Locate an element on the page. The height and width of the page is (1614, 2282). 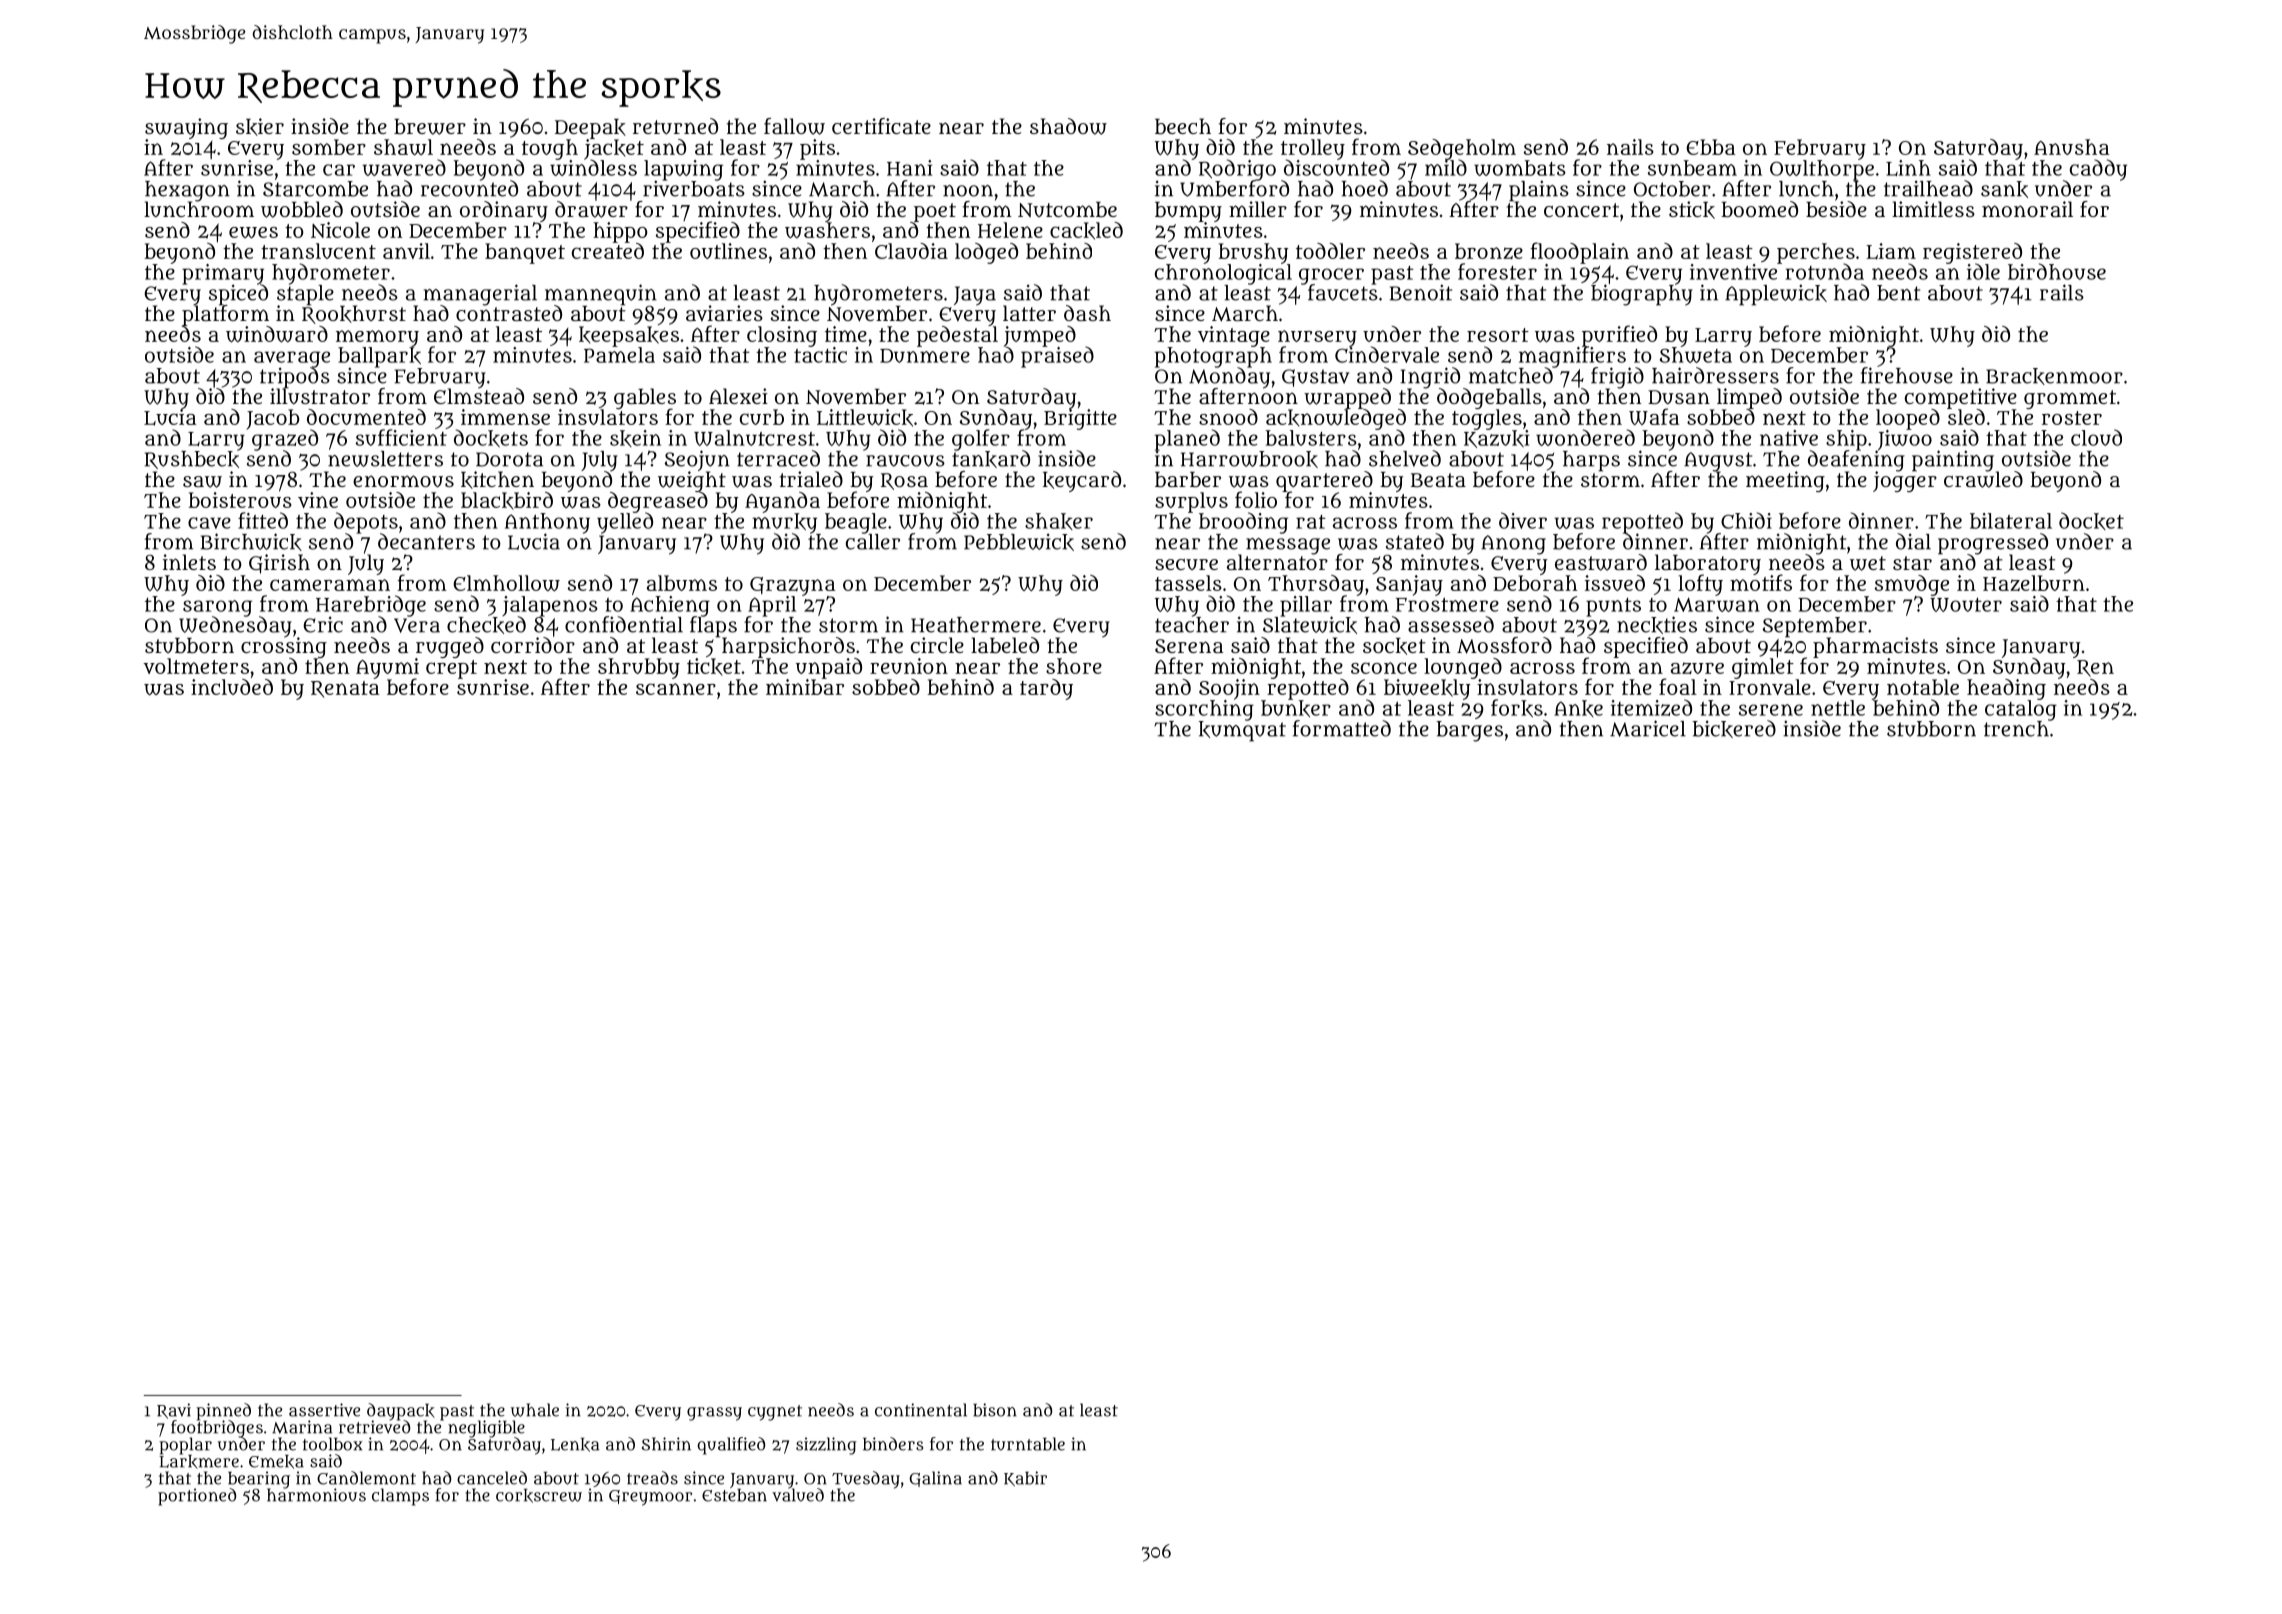
October is located at coordinates (1672, 189).
